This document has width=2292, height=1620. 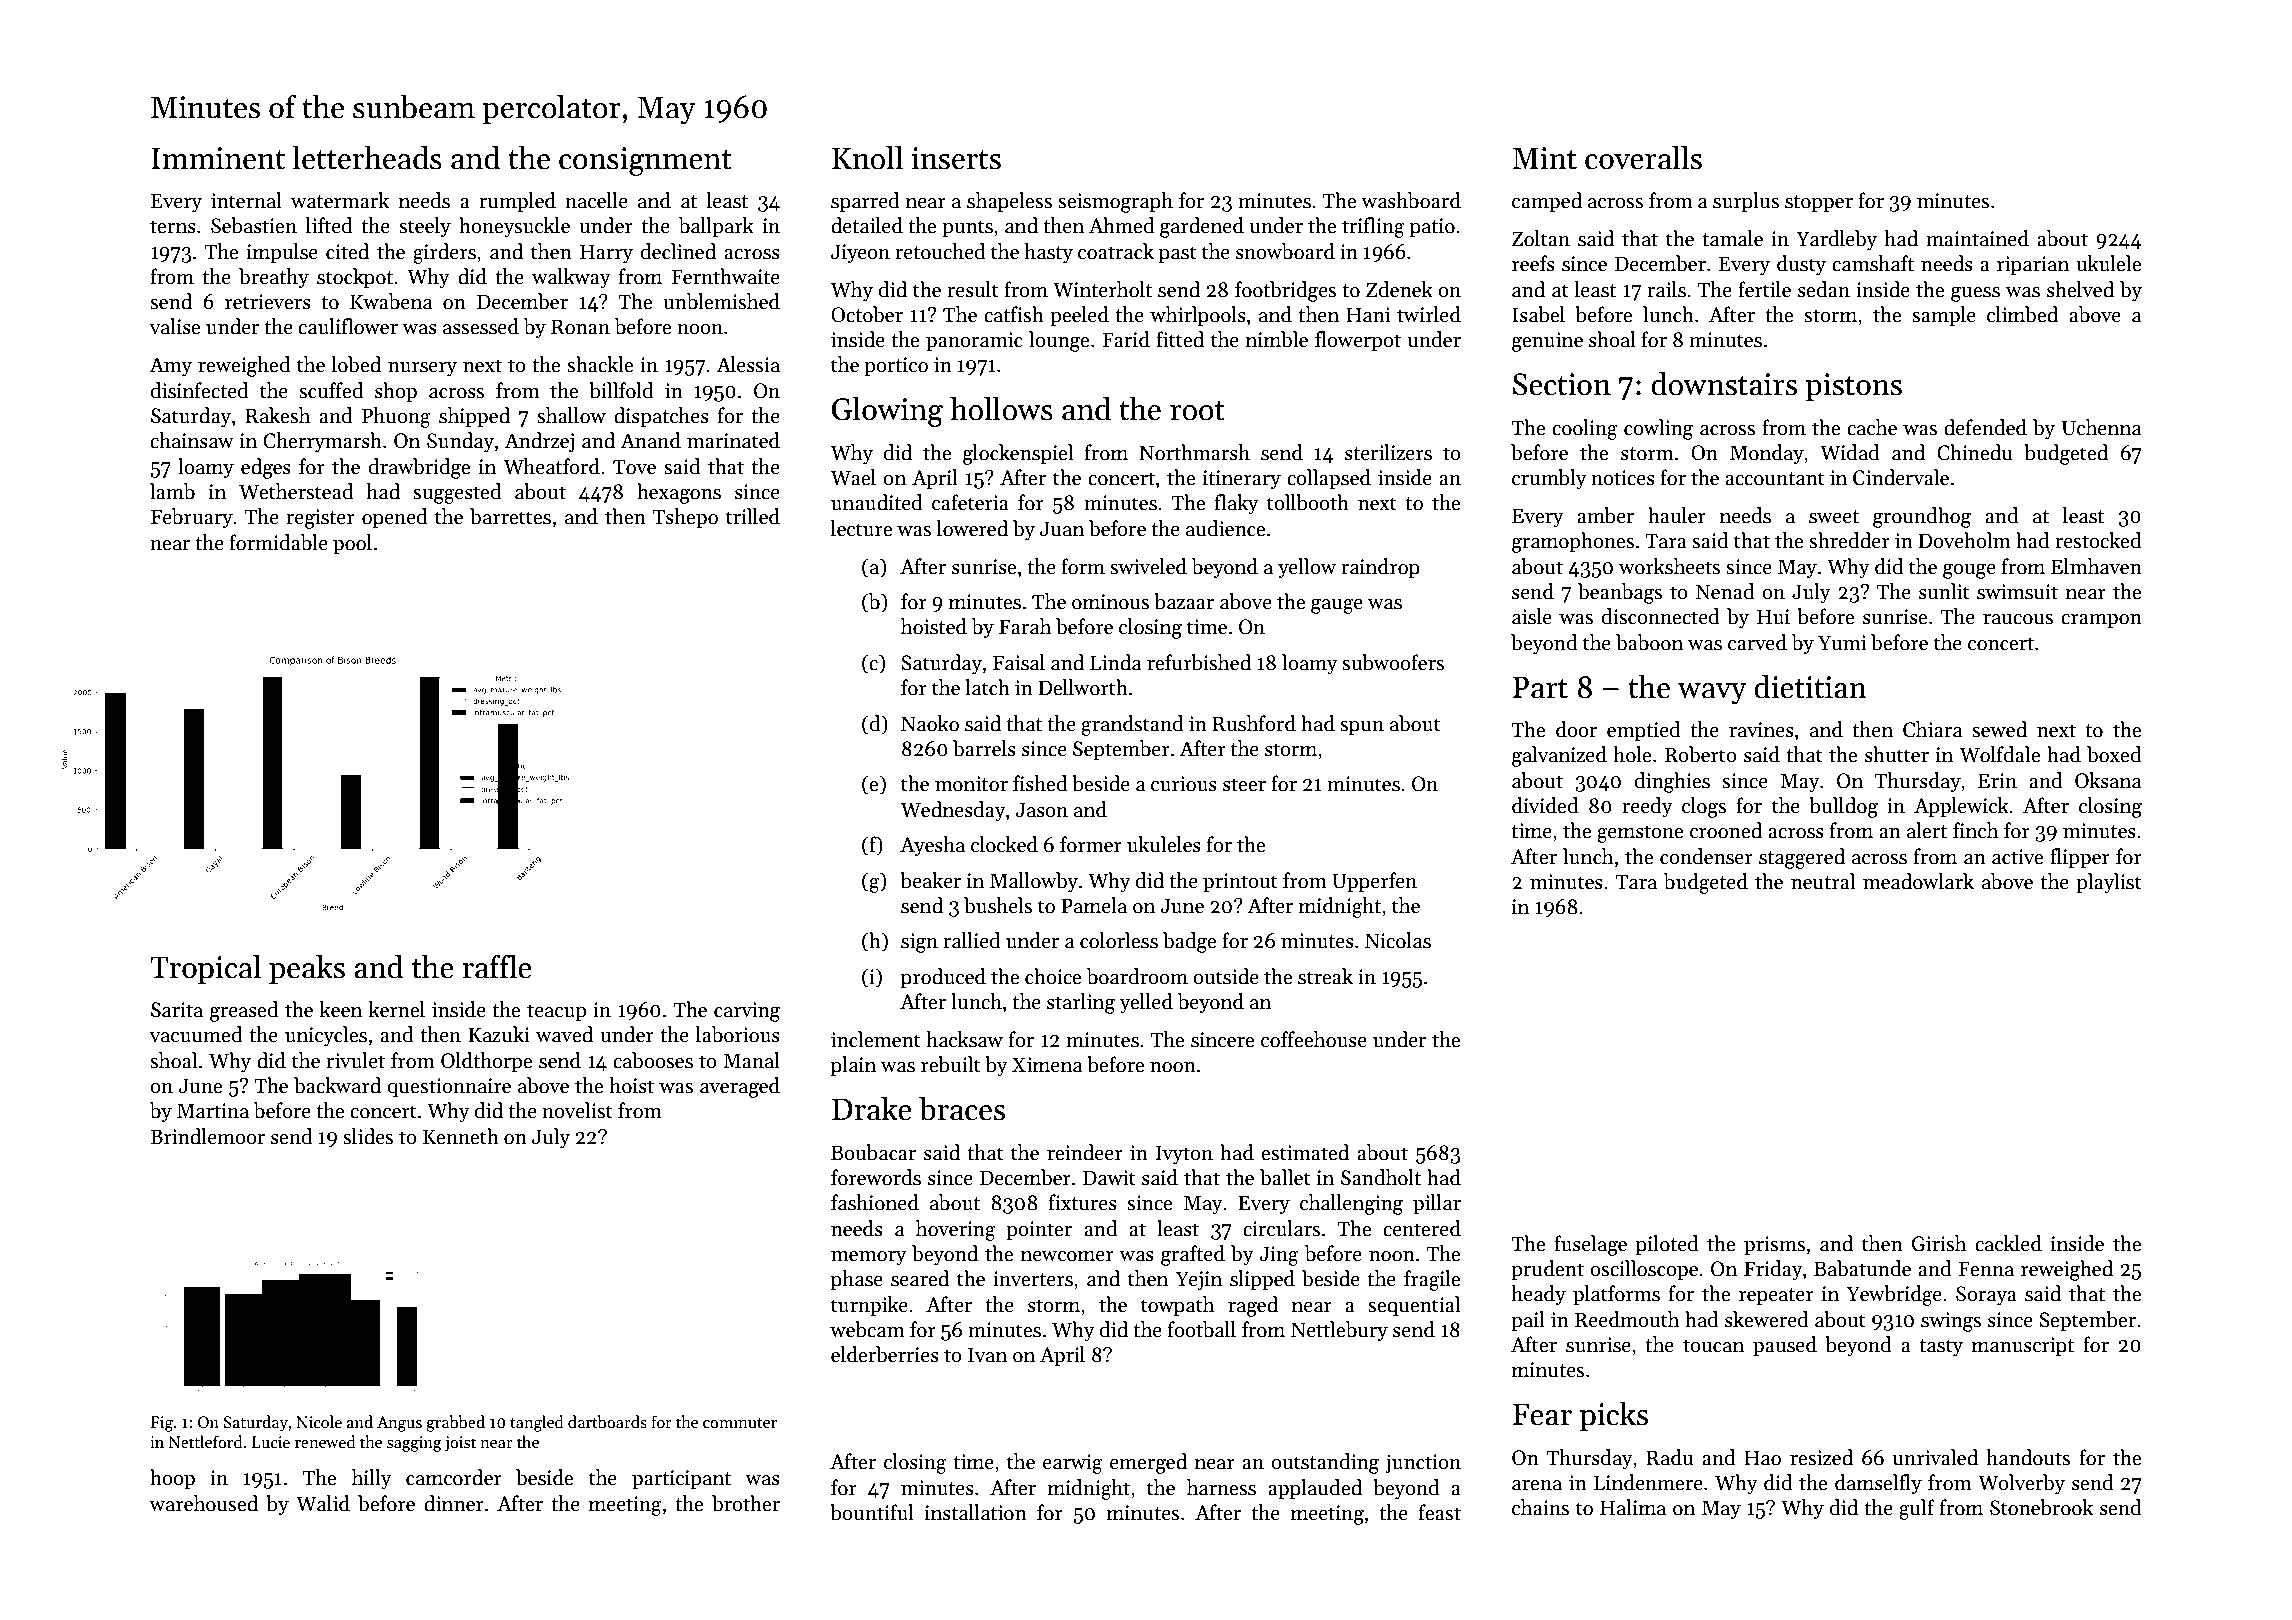 I want to click on shredder, so click(x=1849, y=540).
